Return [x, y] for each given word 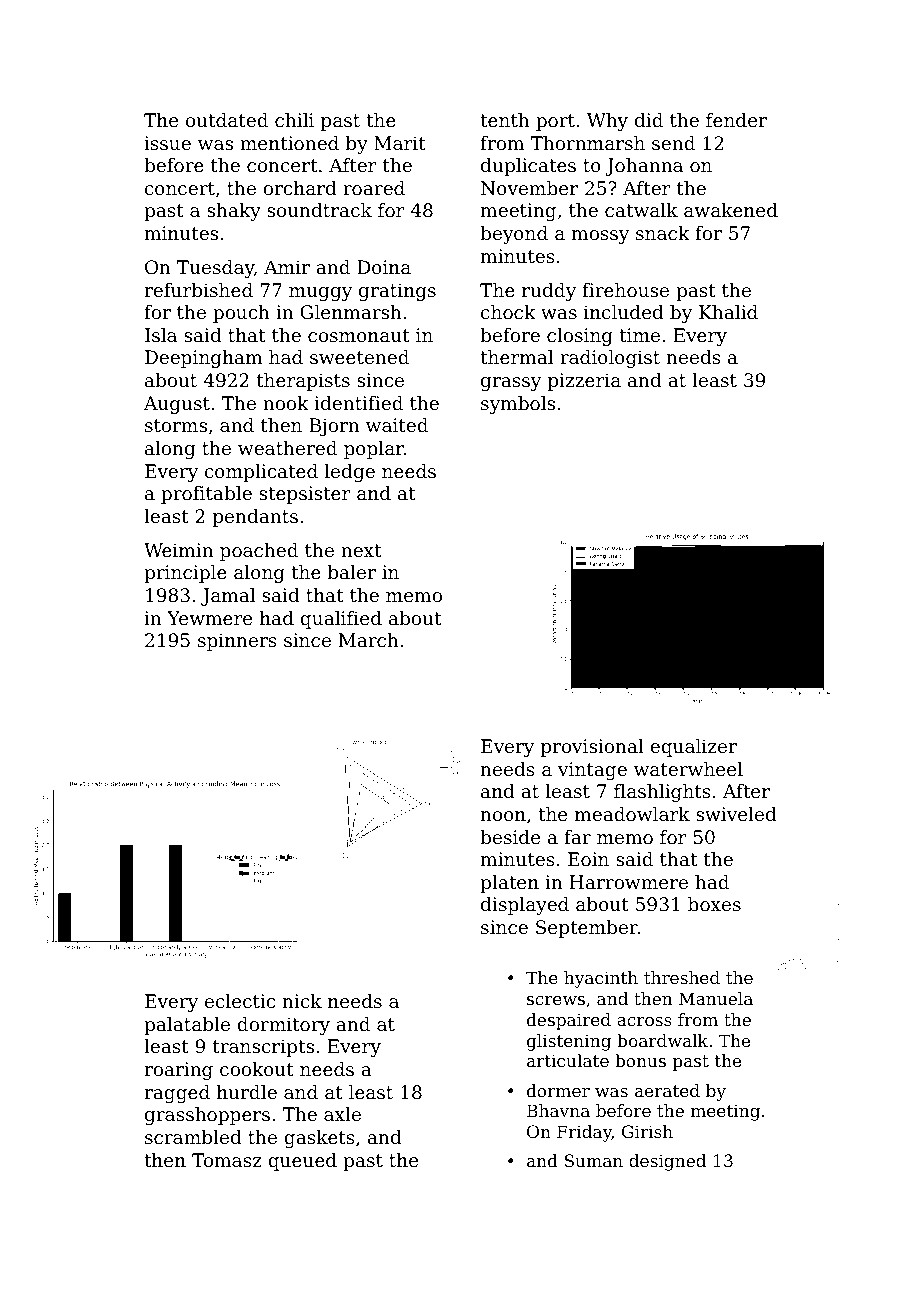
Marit [400, 143]
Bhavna [558, 1110]
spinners [237, 642]
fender [736, 120]
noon [503, 816]
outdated [227, 120]
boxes [714, 904]
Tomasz [227, 1160]
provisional [592, 748]
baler [352, 572]
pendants [255, 518]
